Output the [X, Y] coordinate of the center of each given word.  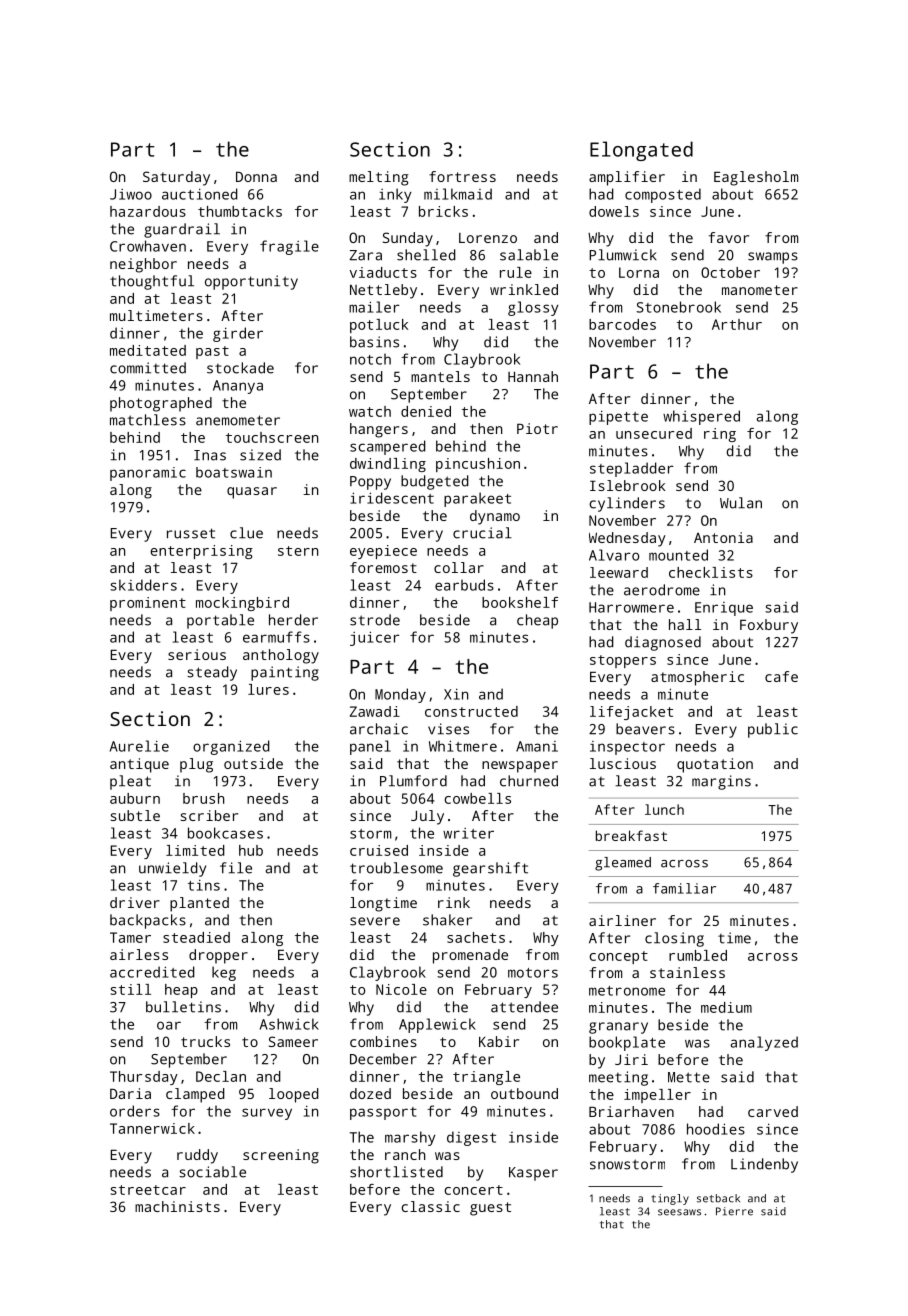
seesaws [679, 1212]
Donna [256, 176]
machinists [177, 1206]
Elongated [641, 151]
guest [490, 1209]
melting [379, 178]
